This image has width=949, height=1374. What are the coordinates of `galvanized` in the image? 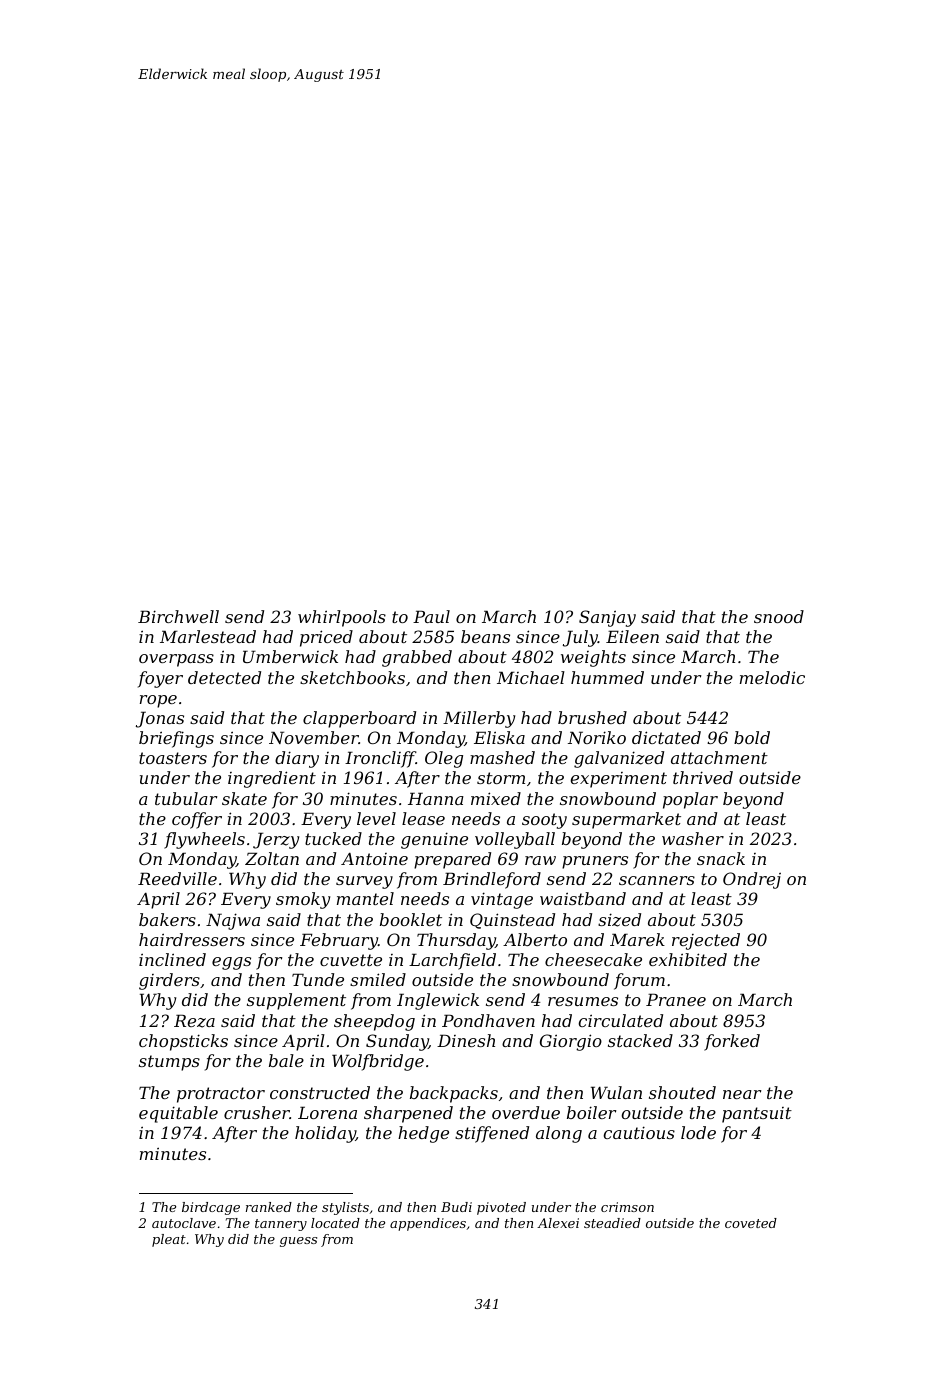 It's located at (619, 759).
